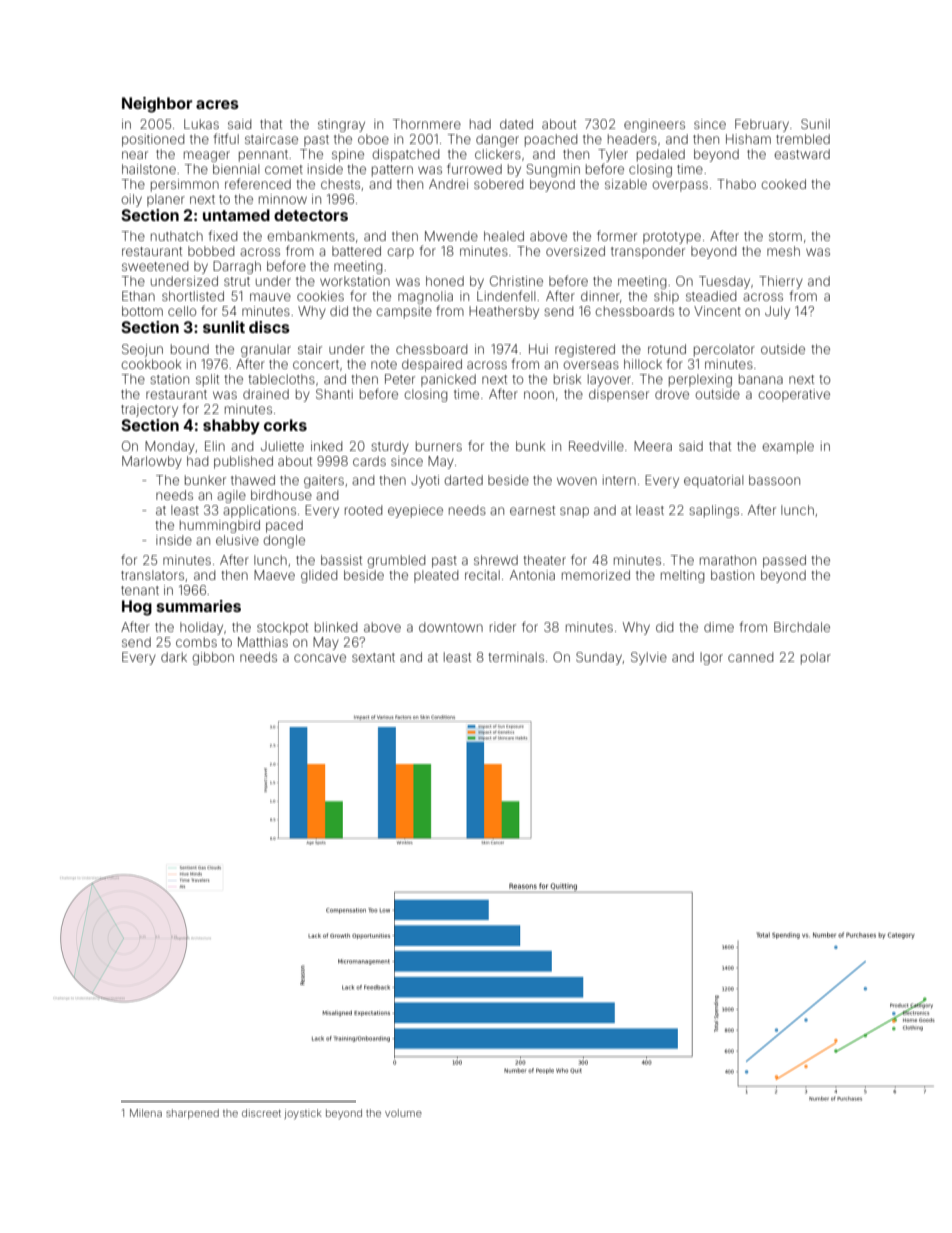 The height and width of the page is (1233, 952). Describe the element at coordinates (751, 657) in the page. I see `canned` at that location.
